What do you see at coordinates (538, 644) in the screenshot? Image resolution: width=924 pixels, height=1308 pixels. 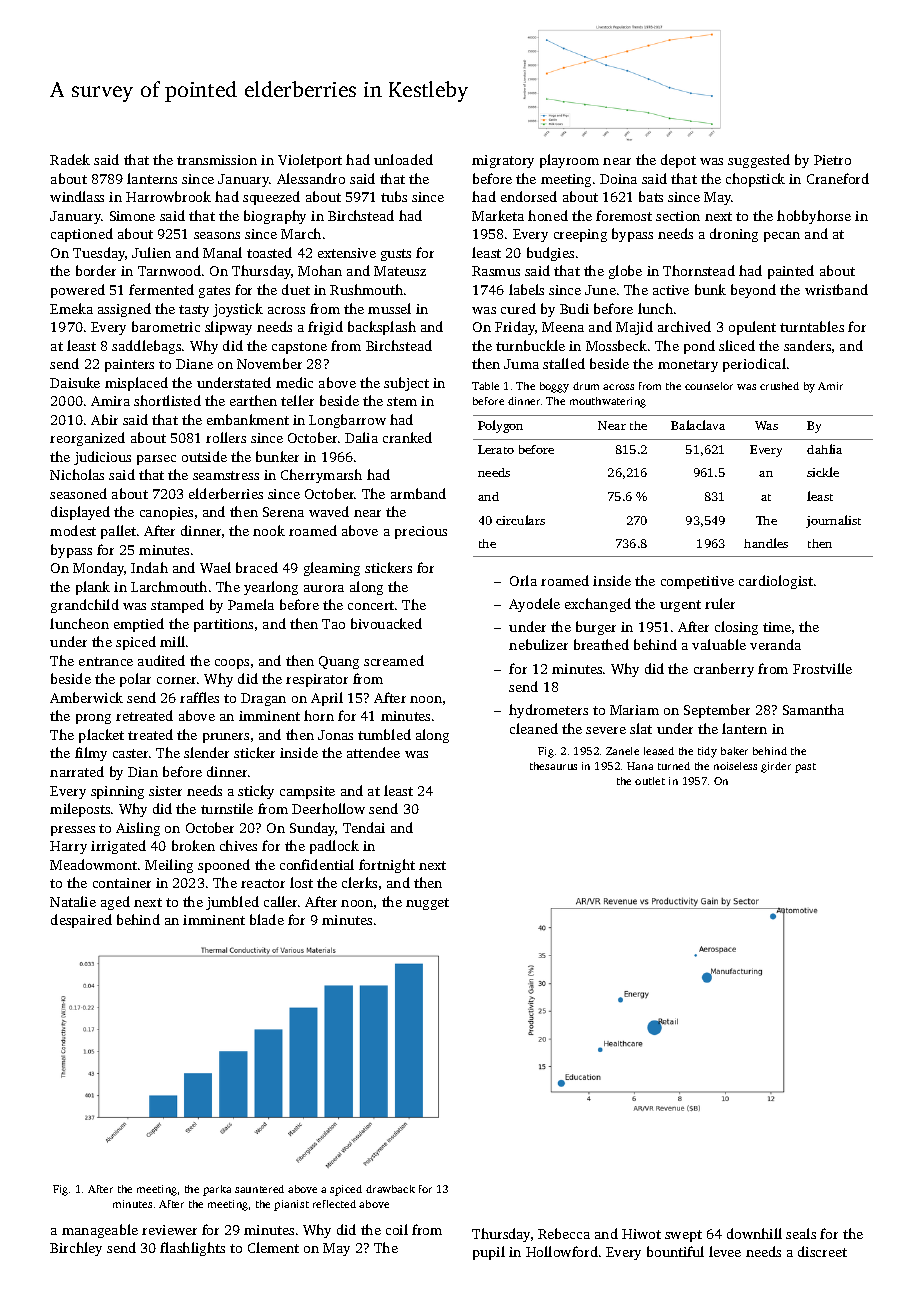 I see `nebulizer` at bounding box center [538, 644].
